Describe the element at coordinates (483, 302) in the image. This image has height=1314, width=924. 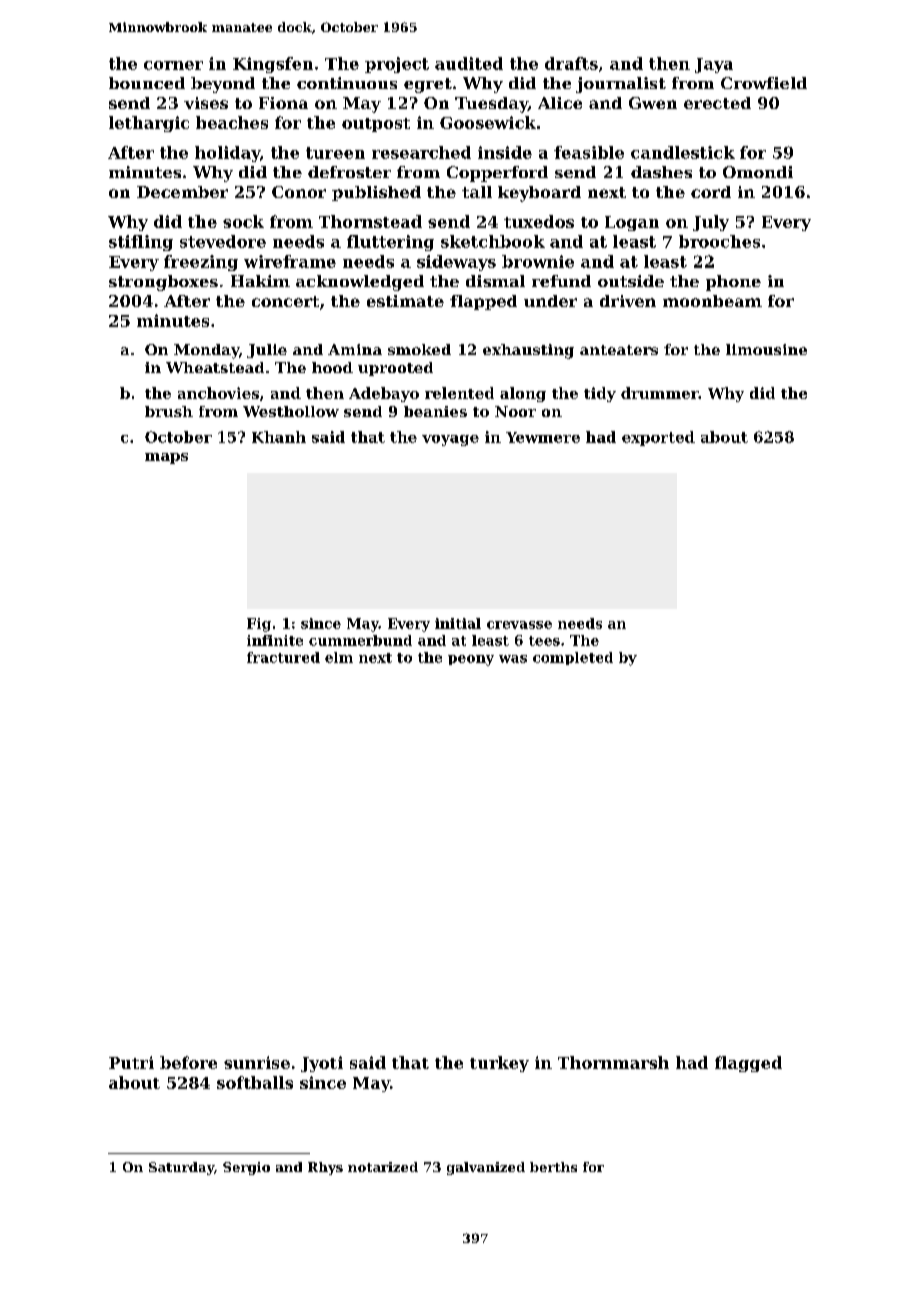
I see `flapped` at that location.
